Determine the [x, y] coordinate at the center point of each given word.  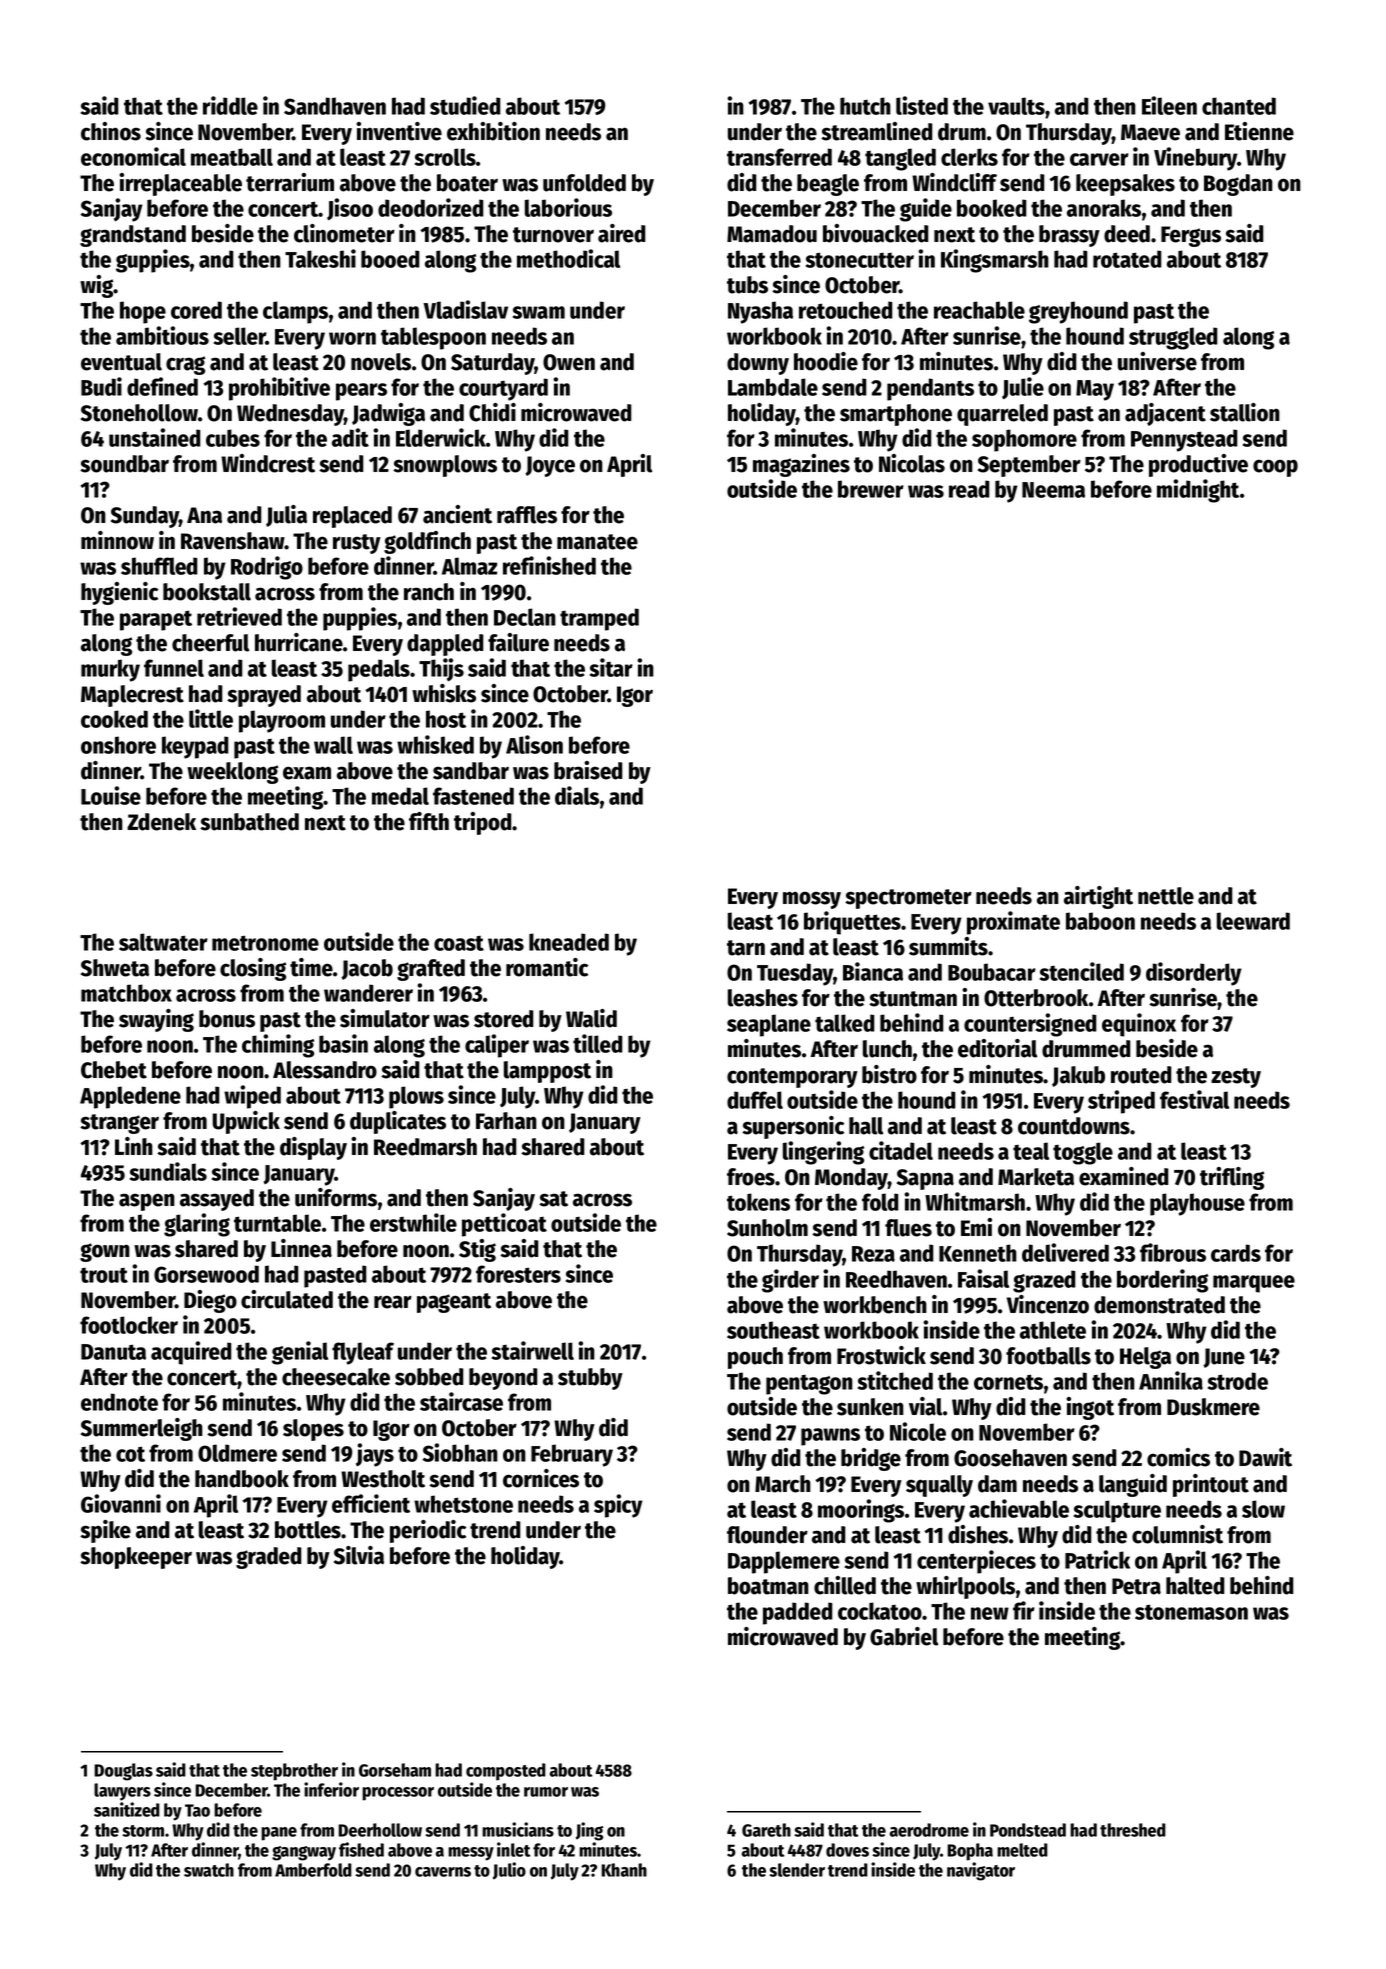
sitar [611, 667]
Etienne [1259, 131]
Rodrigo [267, 568]
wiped [252, 1097]
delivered [1065, 1252]
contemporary [792, 1078]
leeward [1253, 921]
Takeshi [320, 258]
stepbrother [294, 1772]
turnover [553, 235]
